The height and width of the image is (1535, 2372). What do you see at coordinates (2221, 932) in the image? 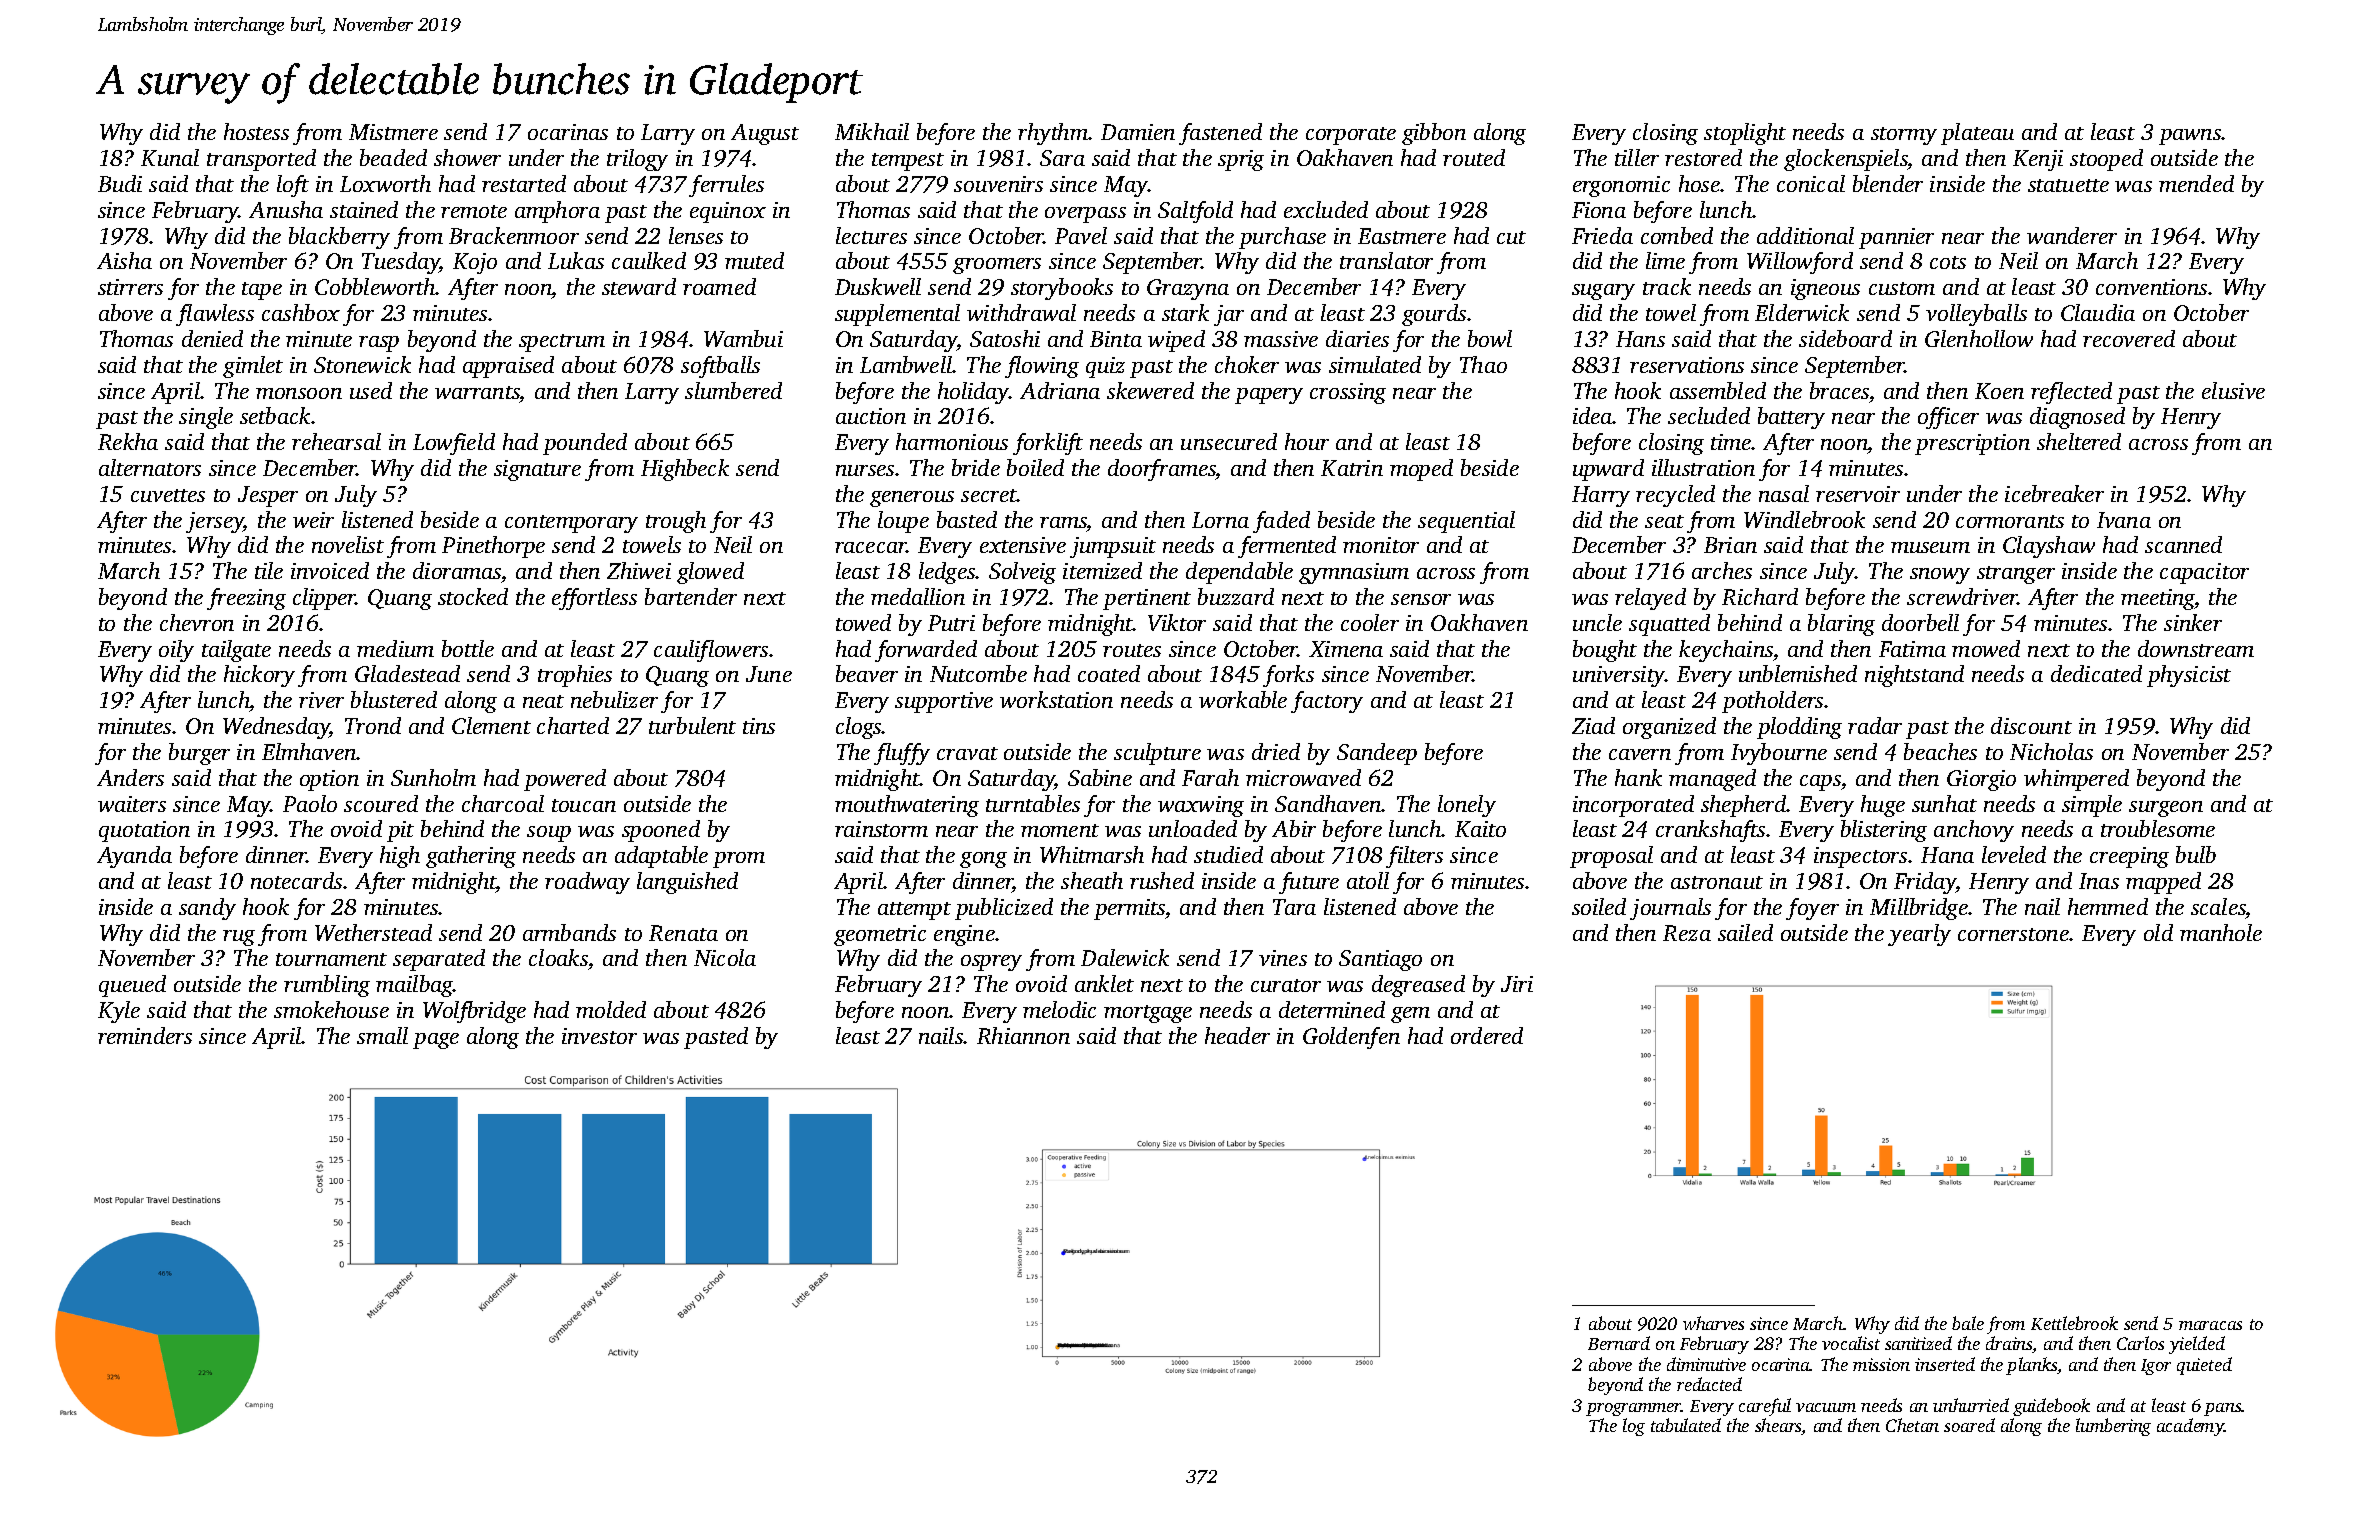
I see `manhole` at bounding box center [2221, 932].
